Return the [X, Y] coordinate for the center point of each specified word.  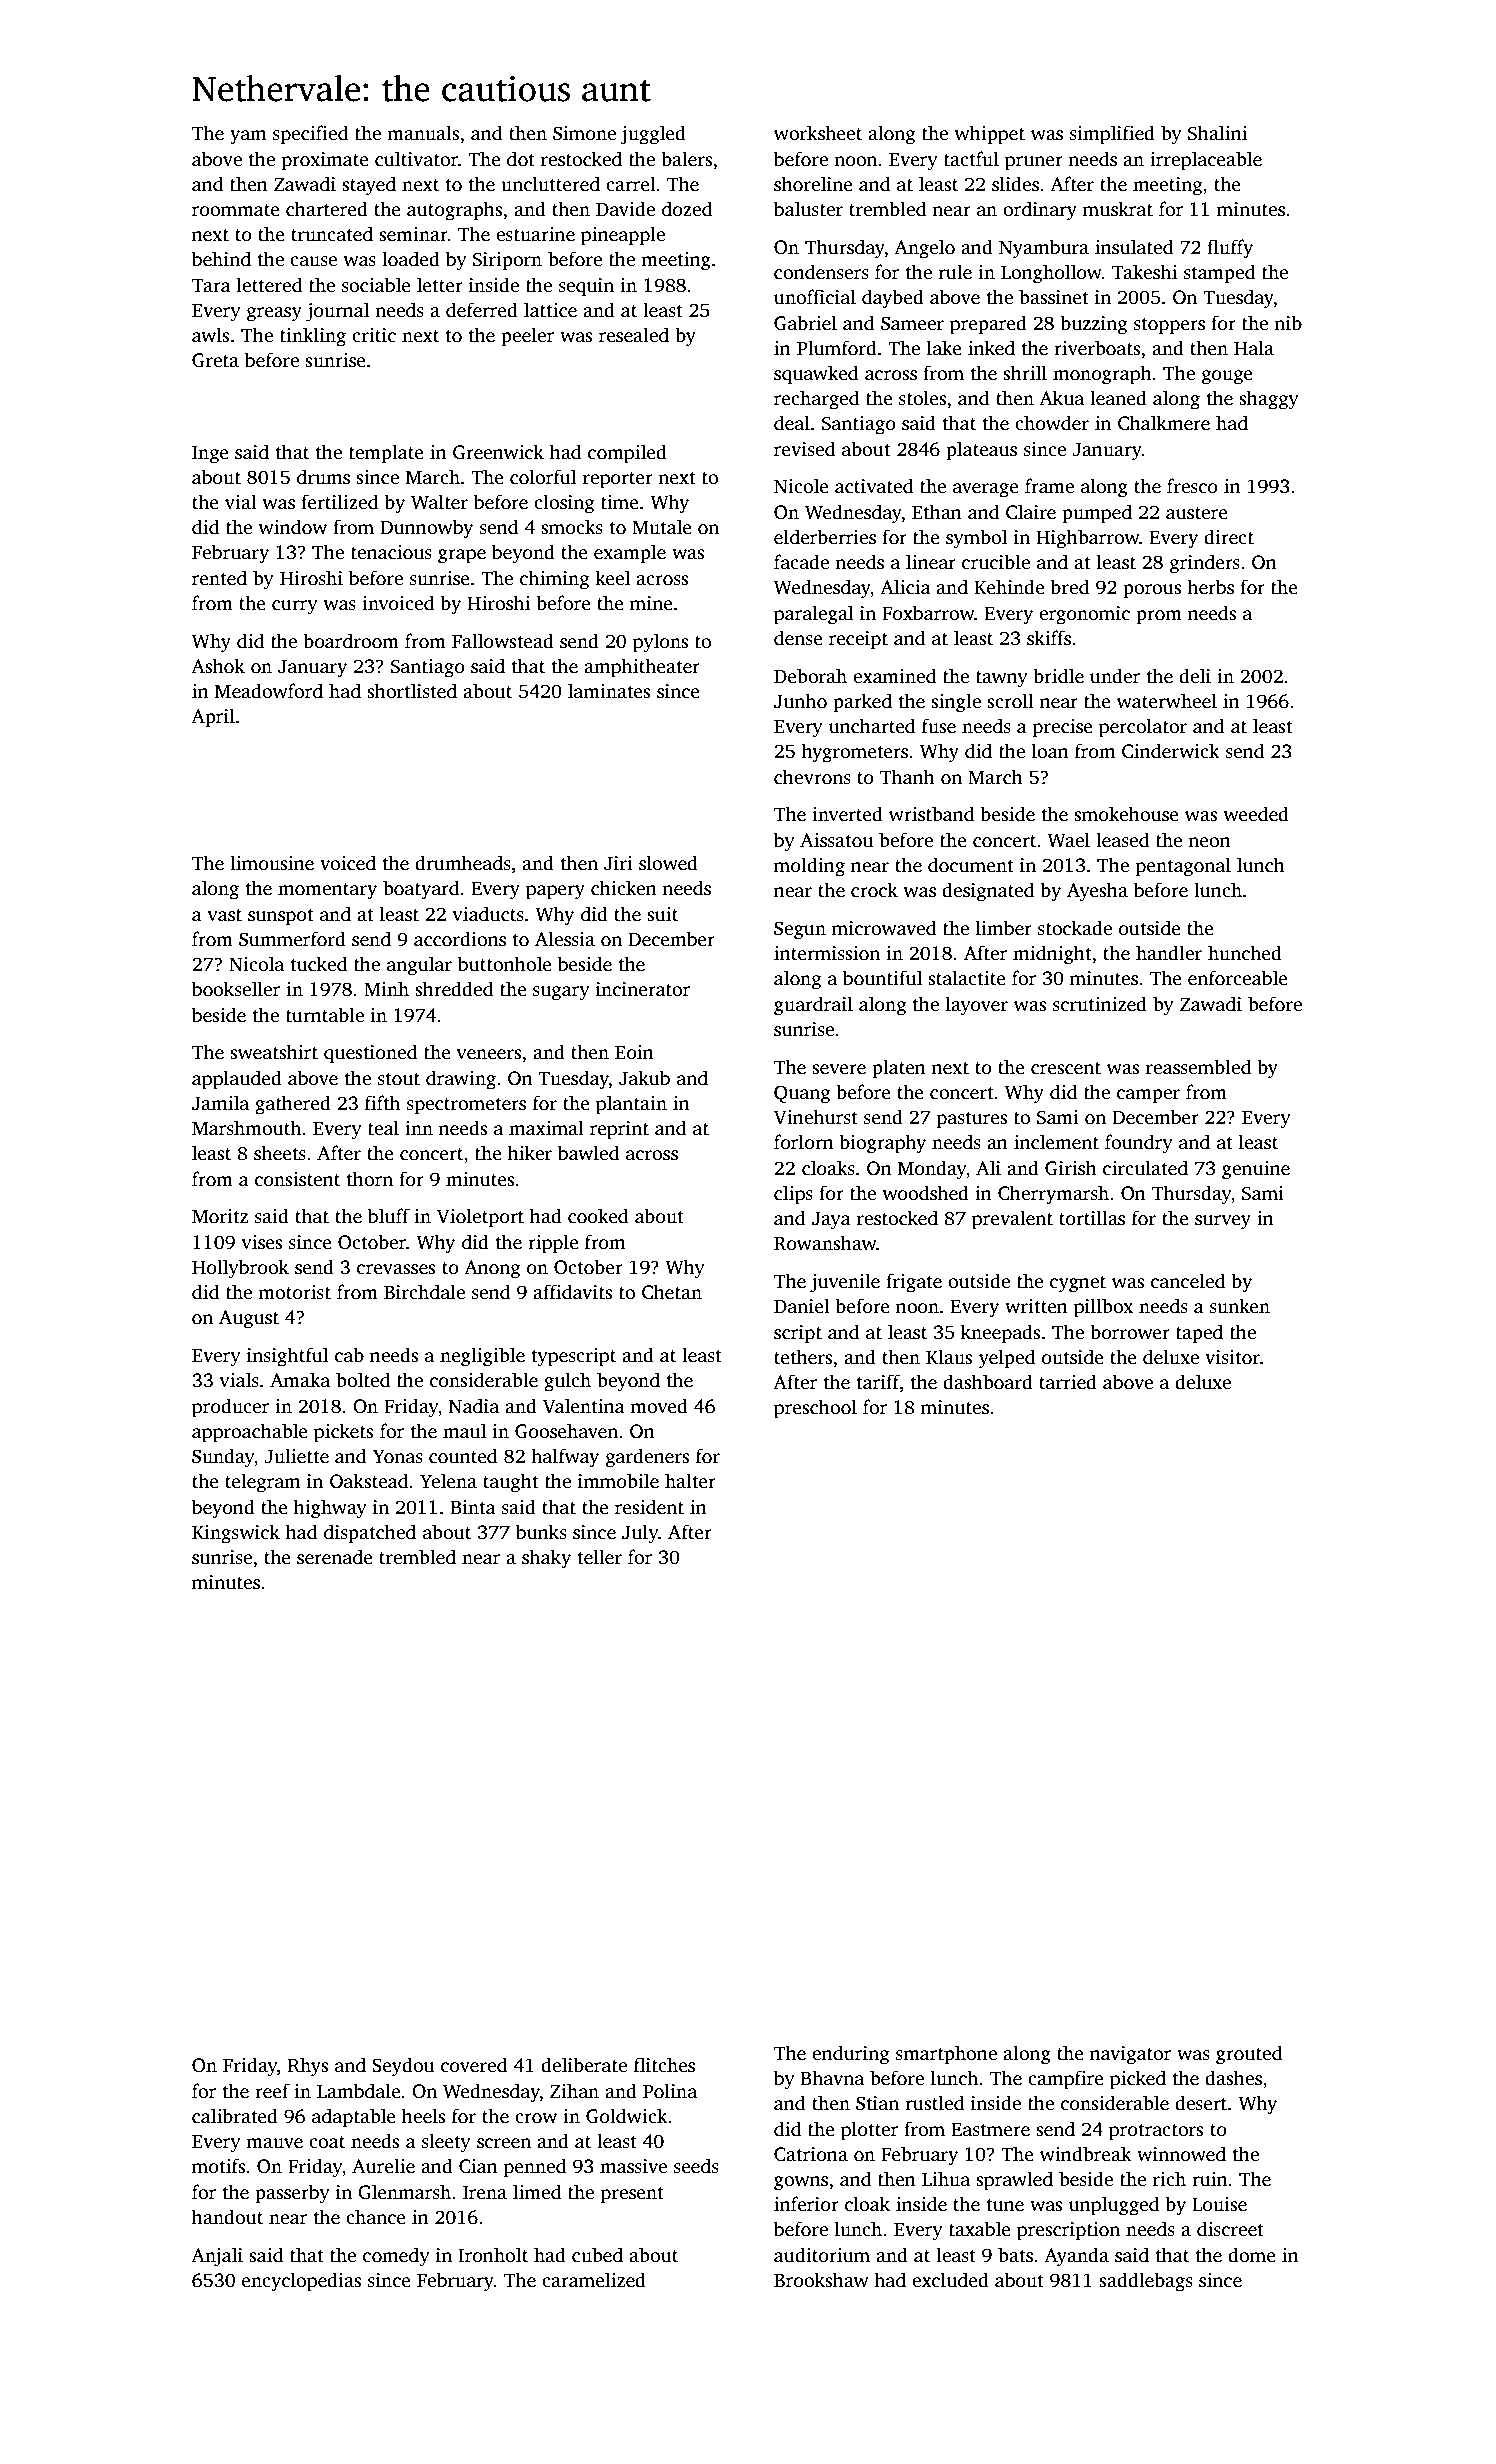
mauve [274, 2143]
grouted [1249, 2055]
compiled [627, 454]
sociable [376, 285]
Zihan [574, 2091]
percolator [1143, 728]
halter [690, 1481]
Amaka [300, 1380]
